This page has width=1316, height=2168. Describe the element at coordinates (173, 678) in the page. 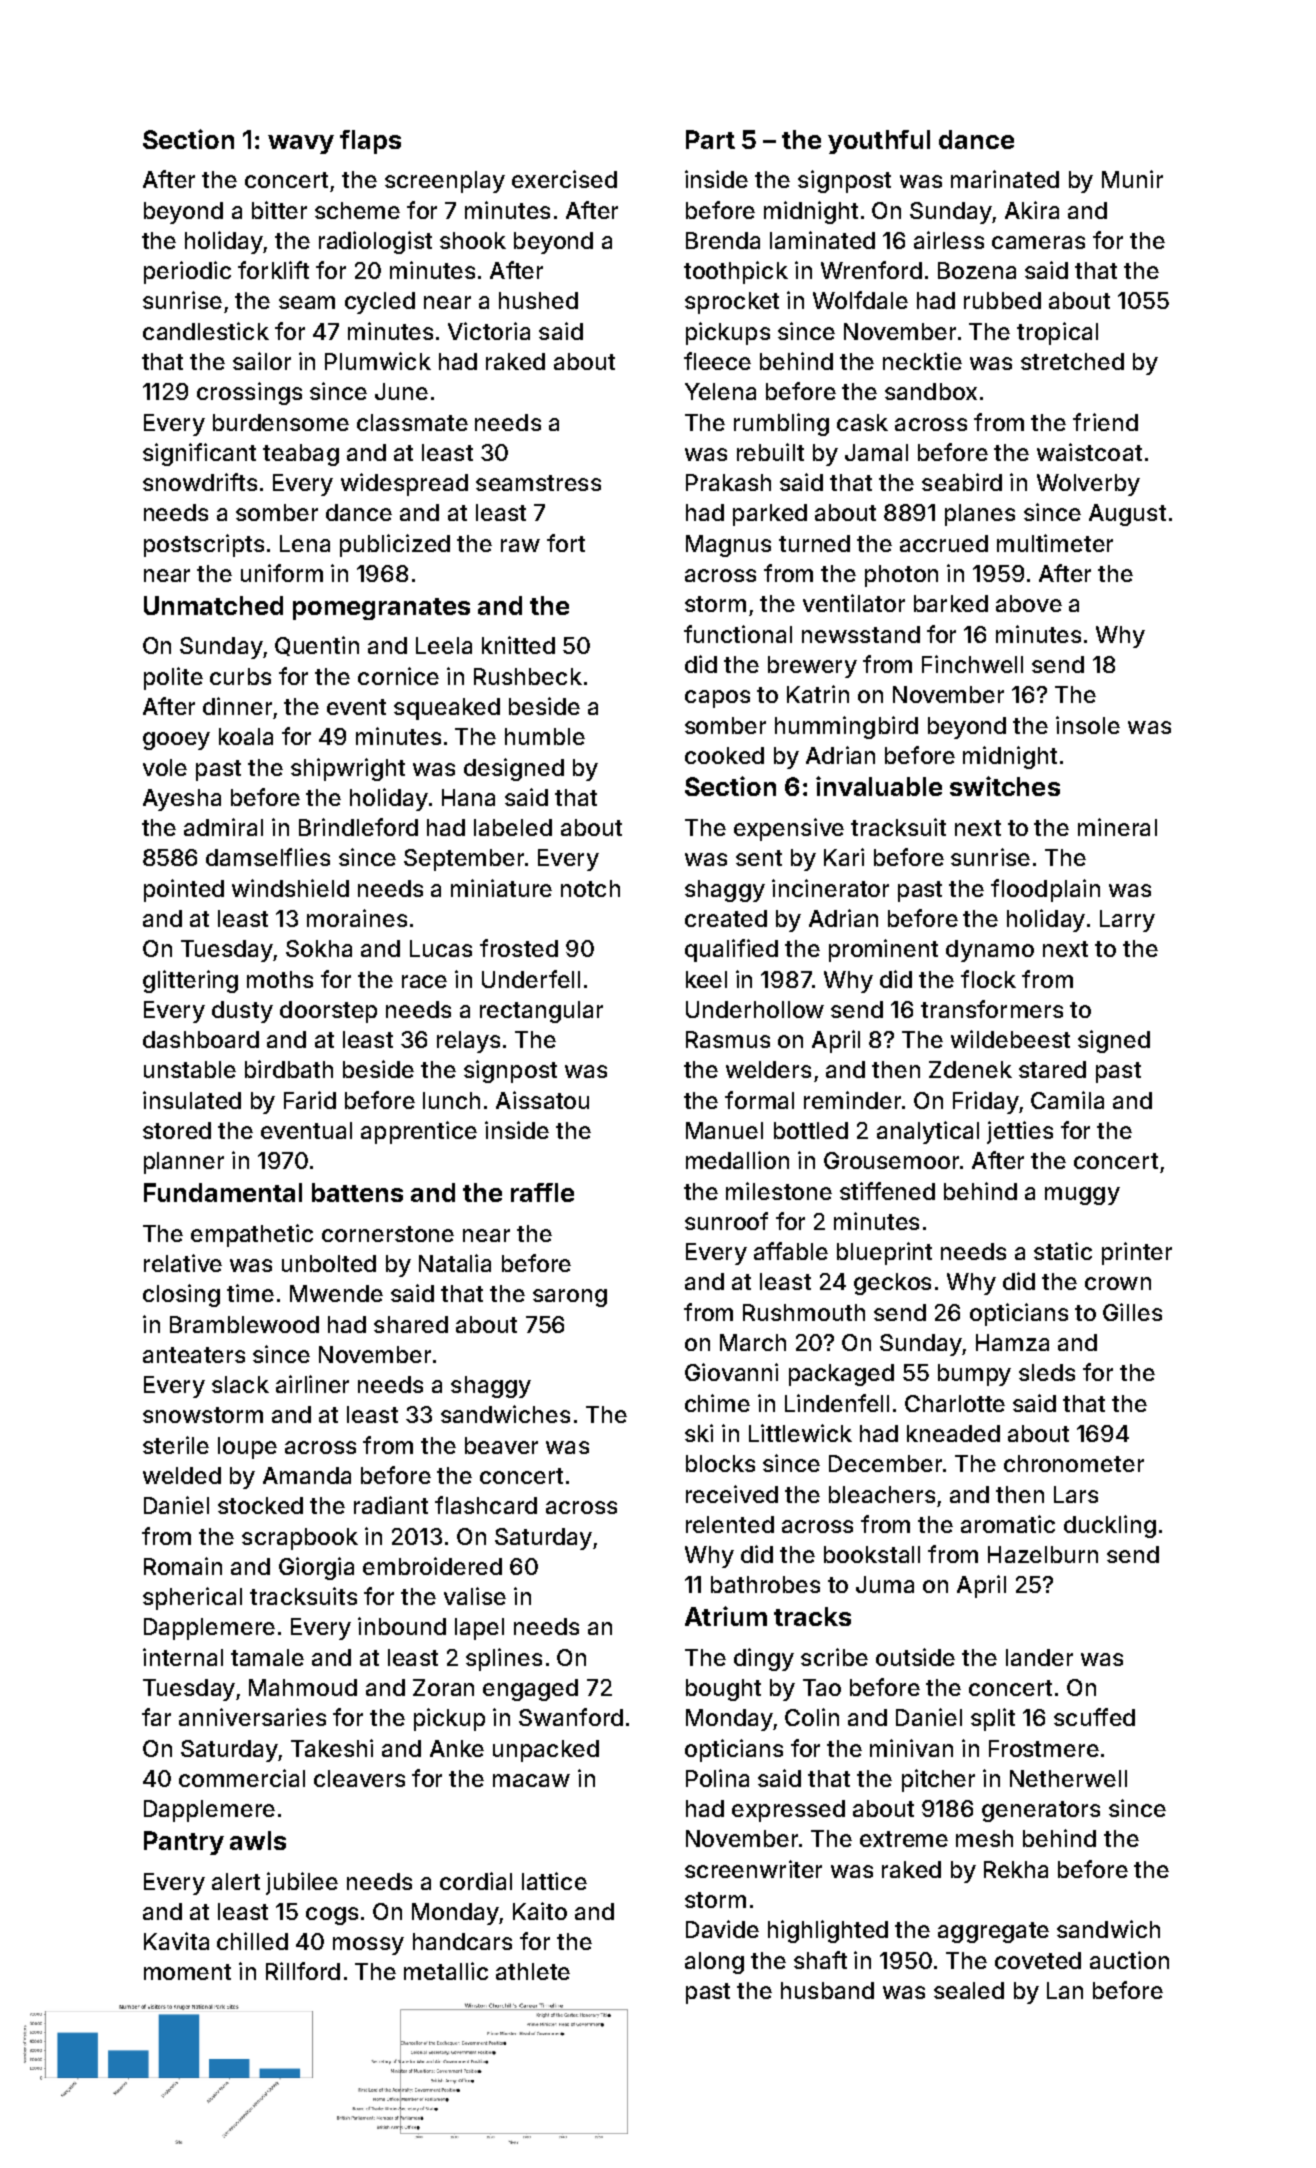

I see `polite` at that location.
